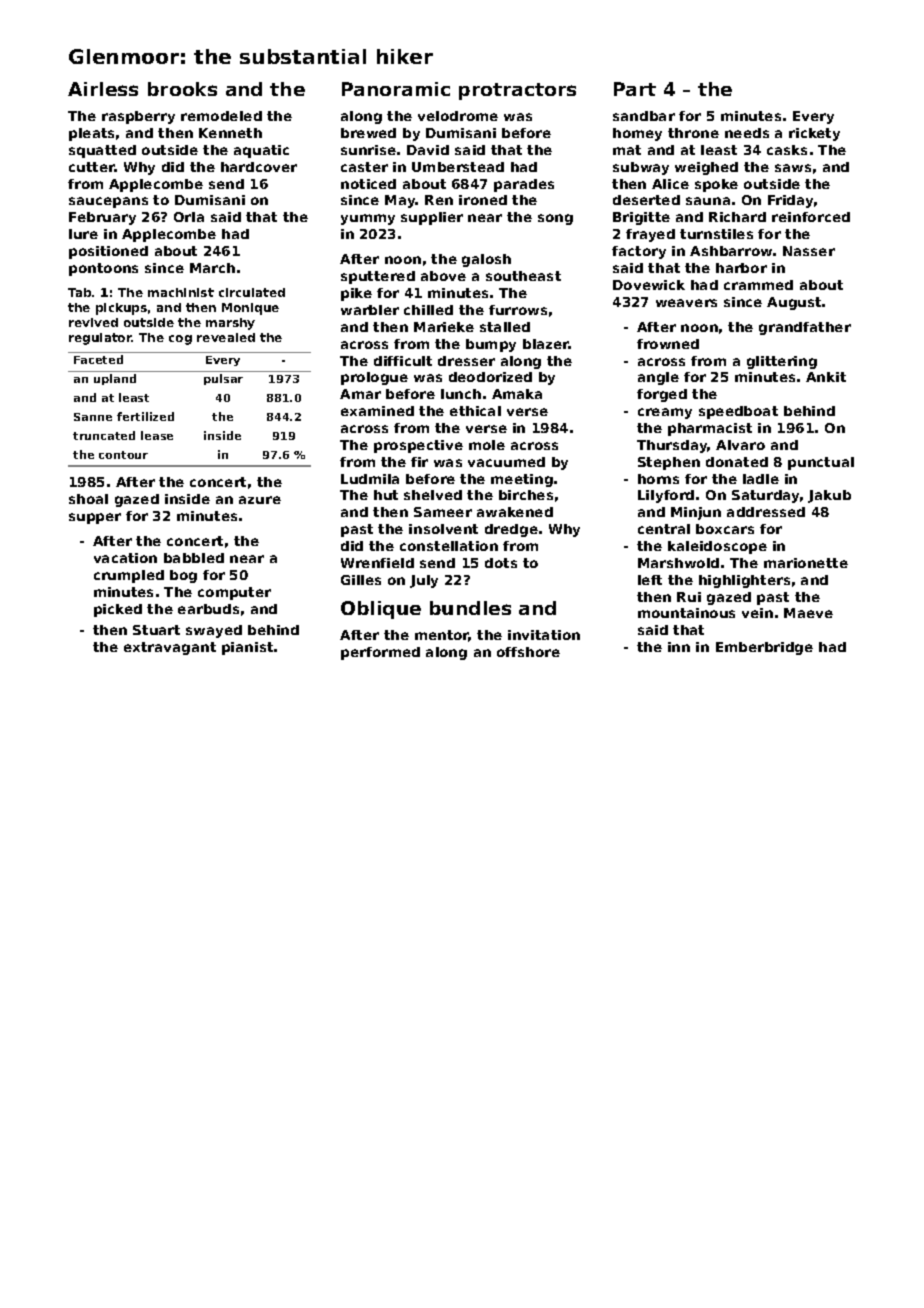 The width and height of the document is (924, 1308). I want to click on rickety, so click(814, 134).
